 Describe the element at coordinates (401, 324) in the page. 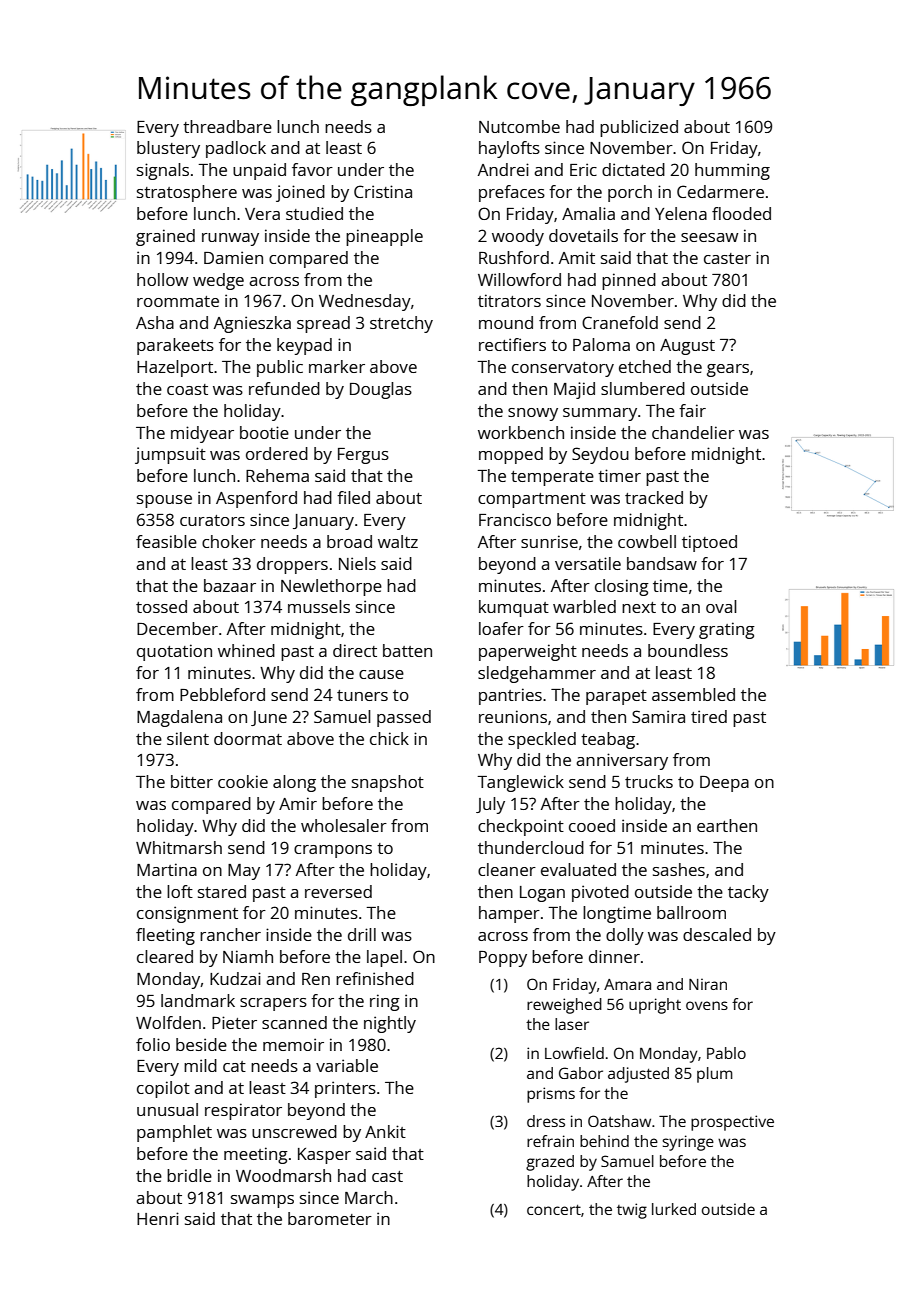

I see `stretchy` at that location.
